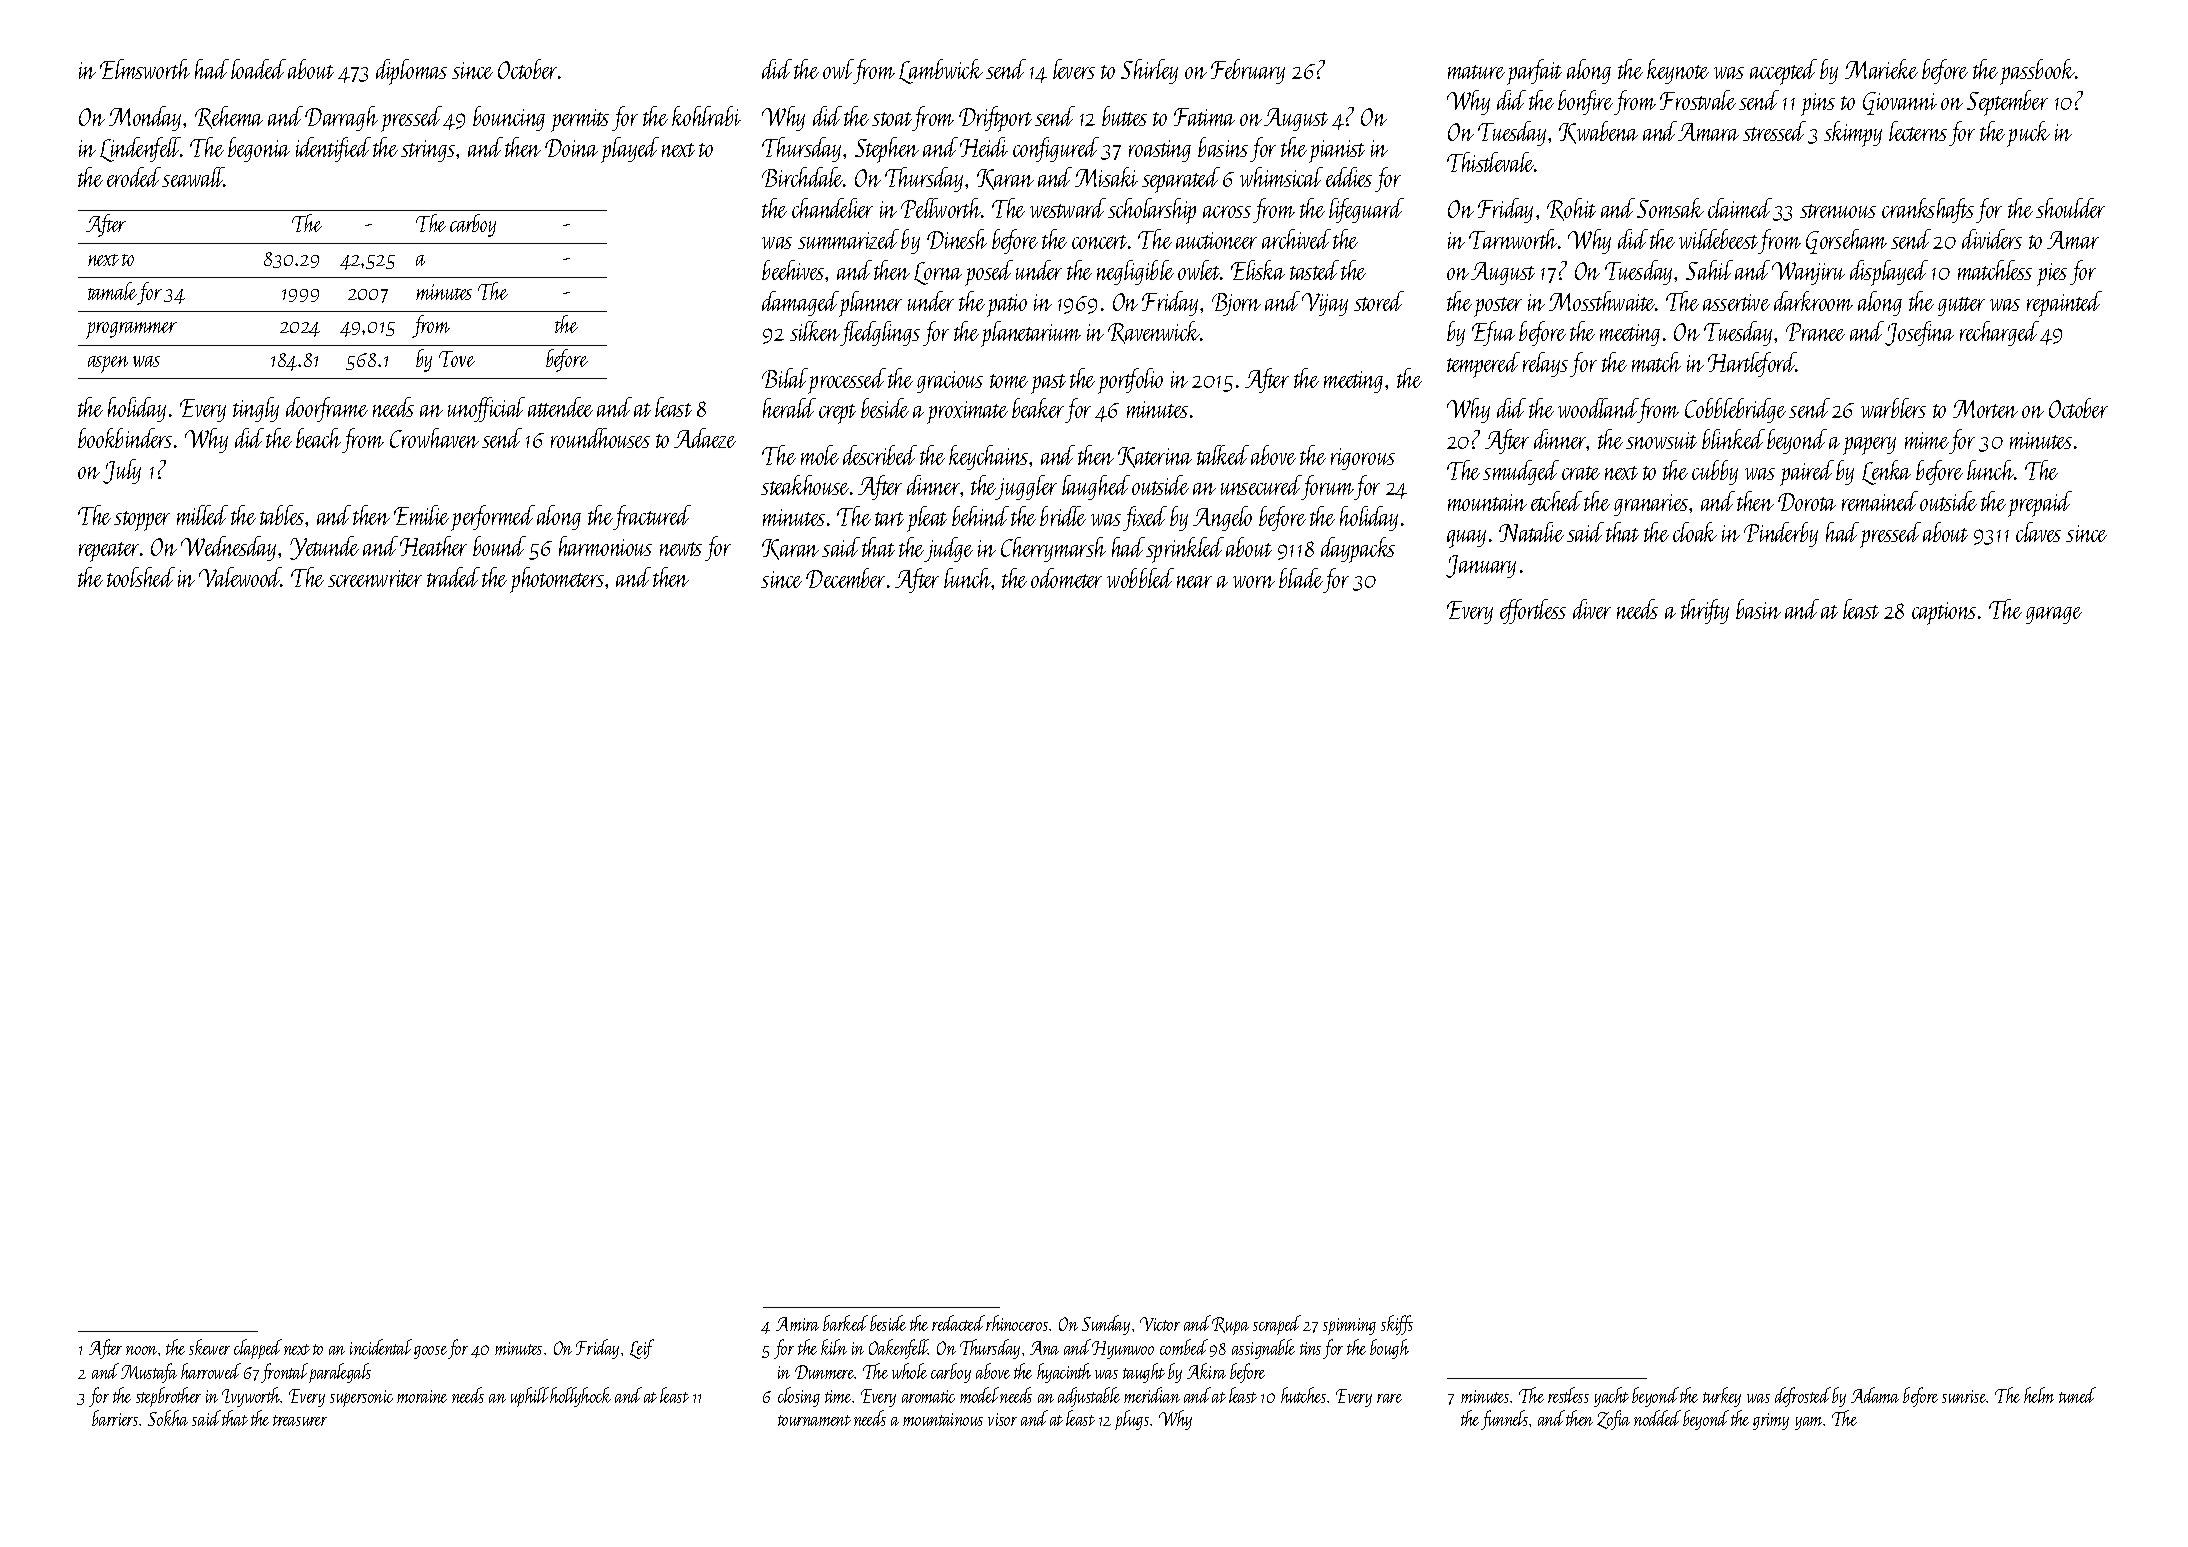  I want to click on July, so click(122, 471).
